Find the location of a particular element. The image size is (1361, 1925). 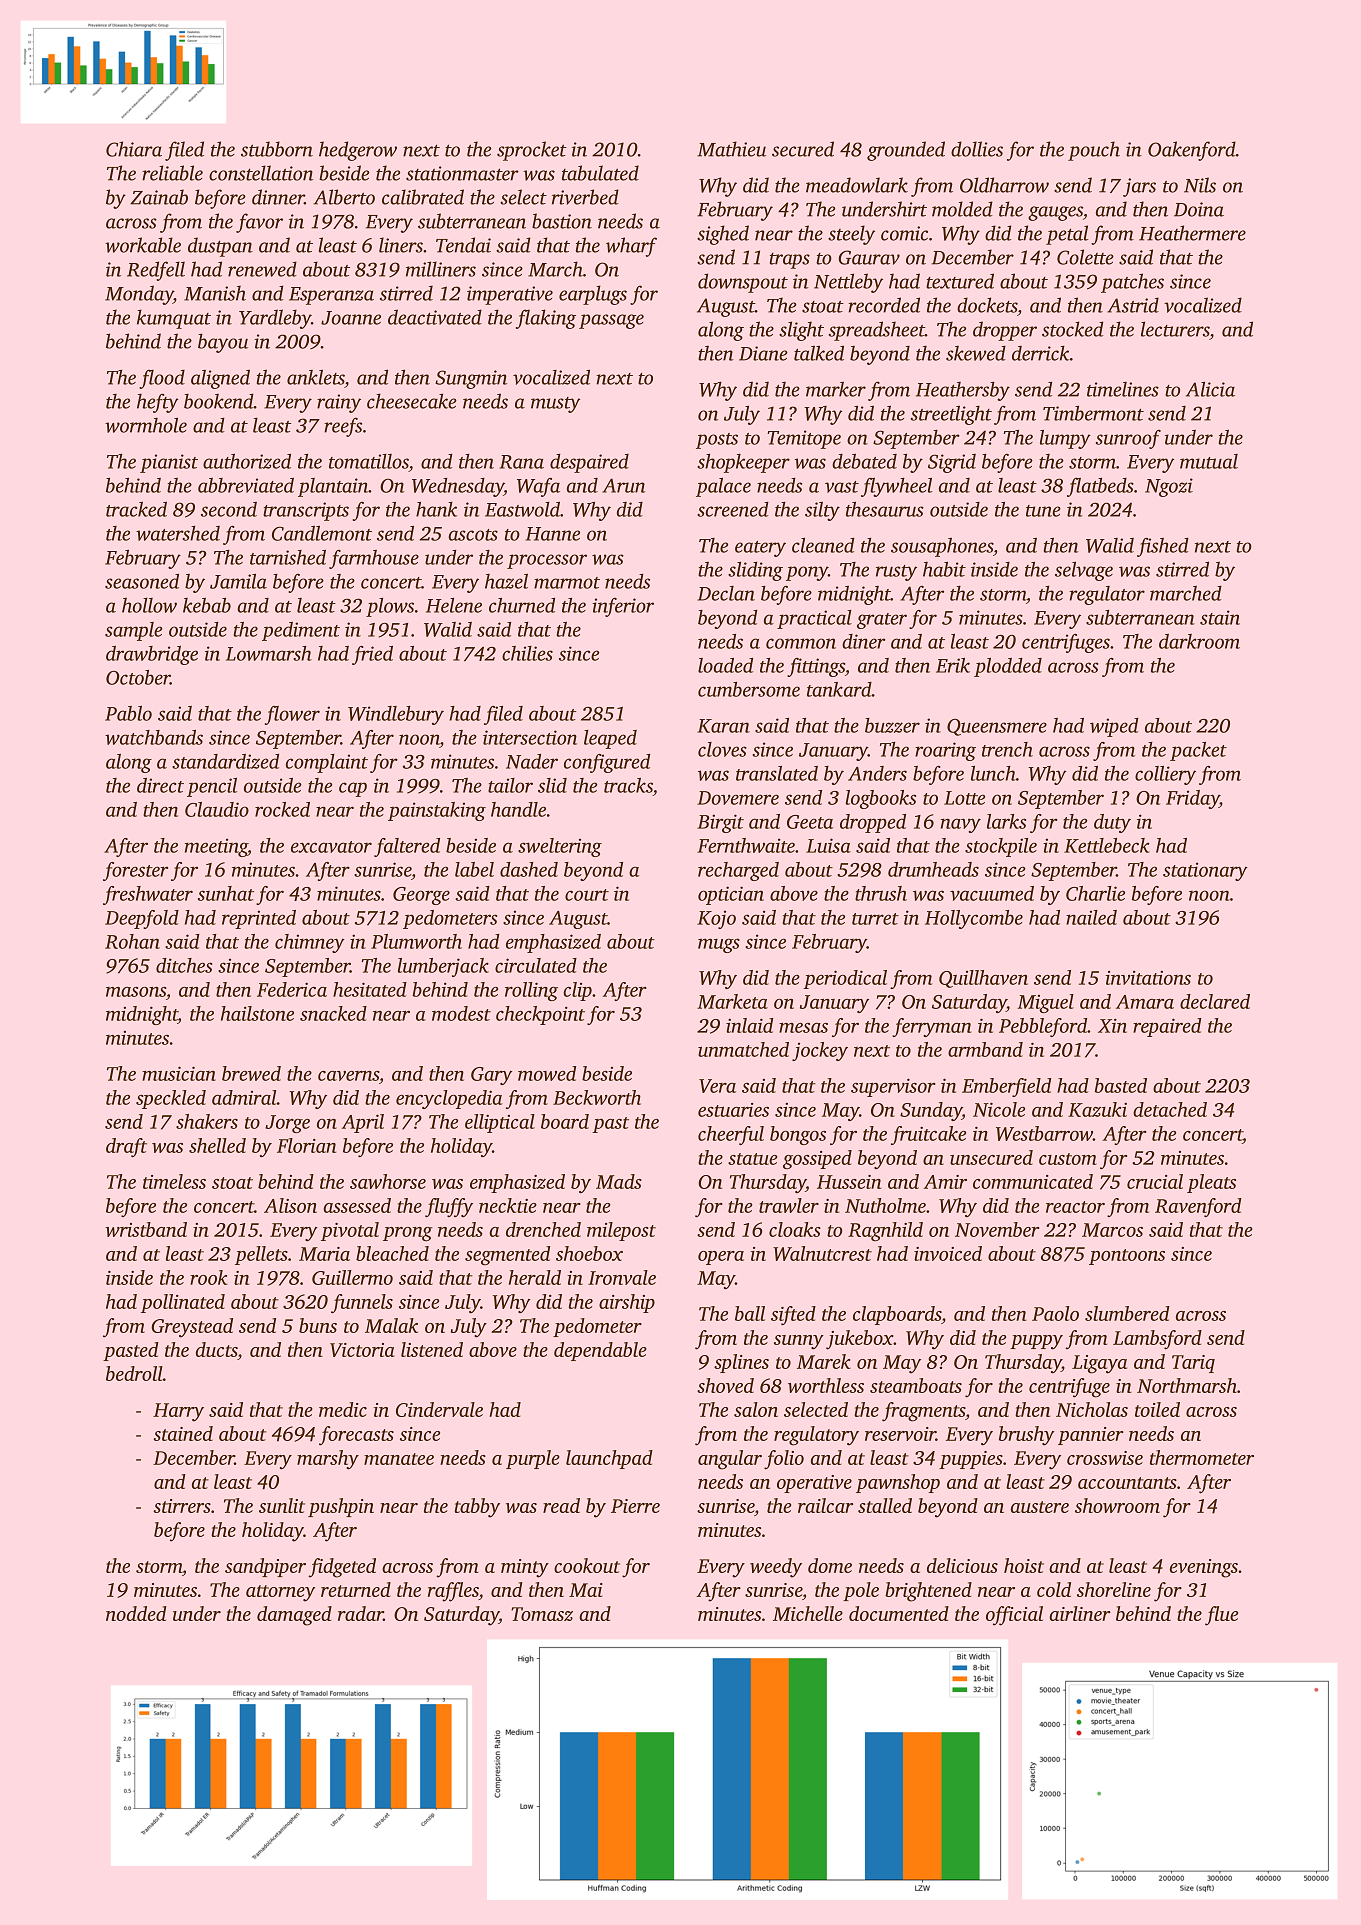

Florian is located at coordinates (306, 1145).
